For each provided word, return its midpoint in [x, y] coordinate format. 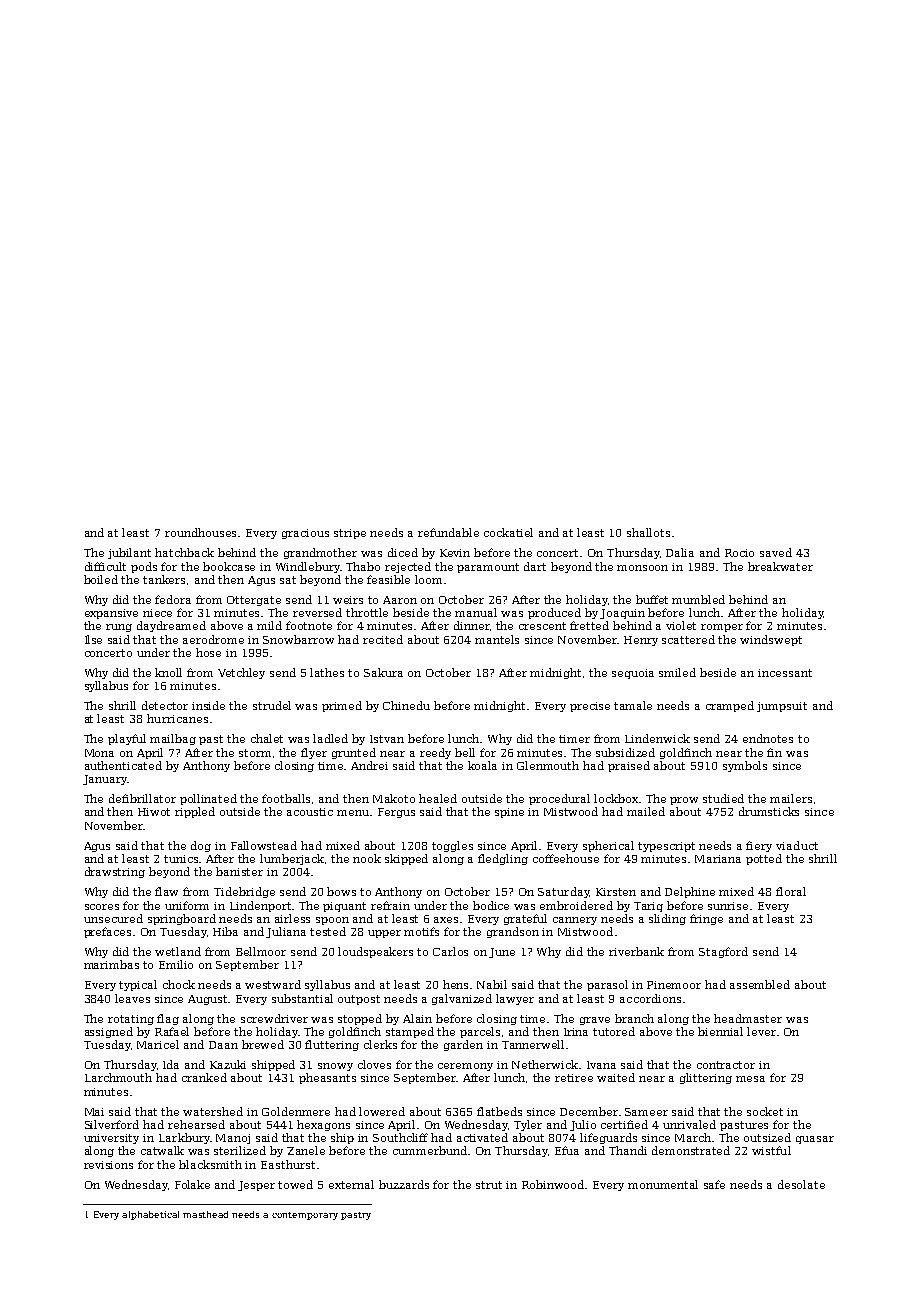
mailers [791, 798]
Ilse [93, 639]
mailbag [173, 739]
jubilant [129, 553]
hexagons [323, 1125]
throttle [367, 612]
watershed [213, 1111]
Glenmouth [548, 765]
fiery [759, 846]
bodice [491, 905]
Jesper [256, 1186]
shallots [648, 532]
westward [273, 984]
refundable [448, 532]
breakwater [780, 566]
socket [765, 1111]
